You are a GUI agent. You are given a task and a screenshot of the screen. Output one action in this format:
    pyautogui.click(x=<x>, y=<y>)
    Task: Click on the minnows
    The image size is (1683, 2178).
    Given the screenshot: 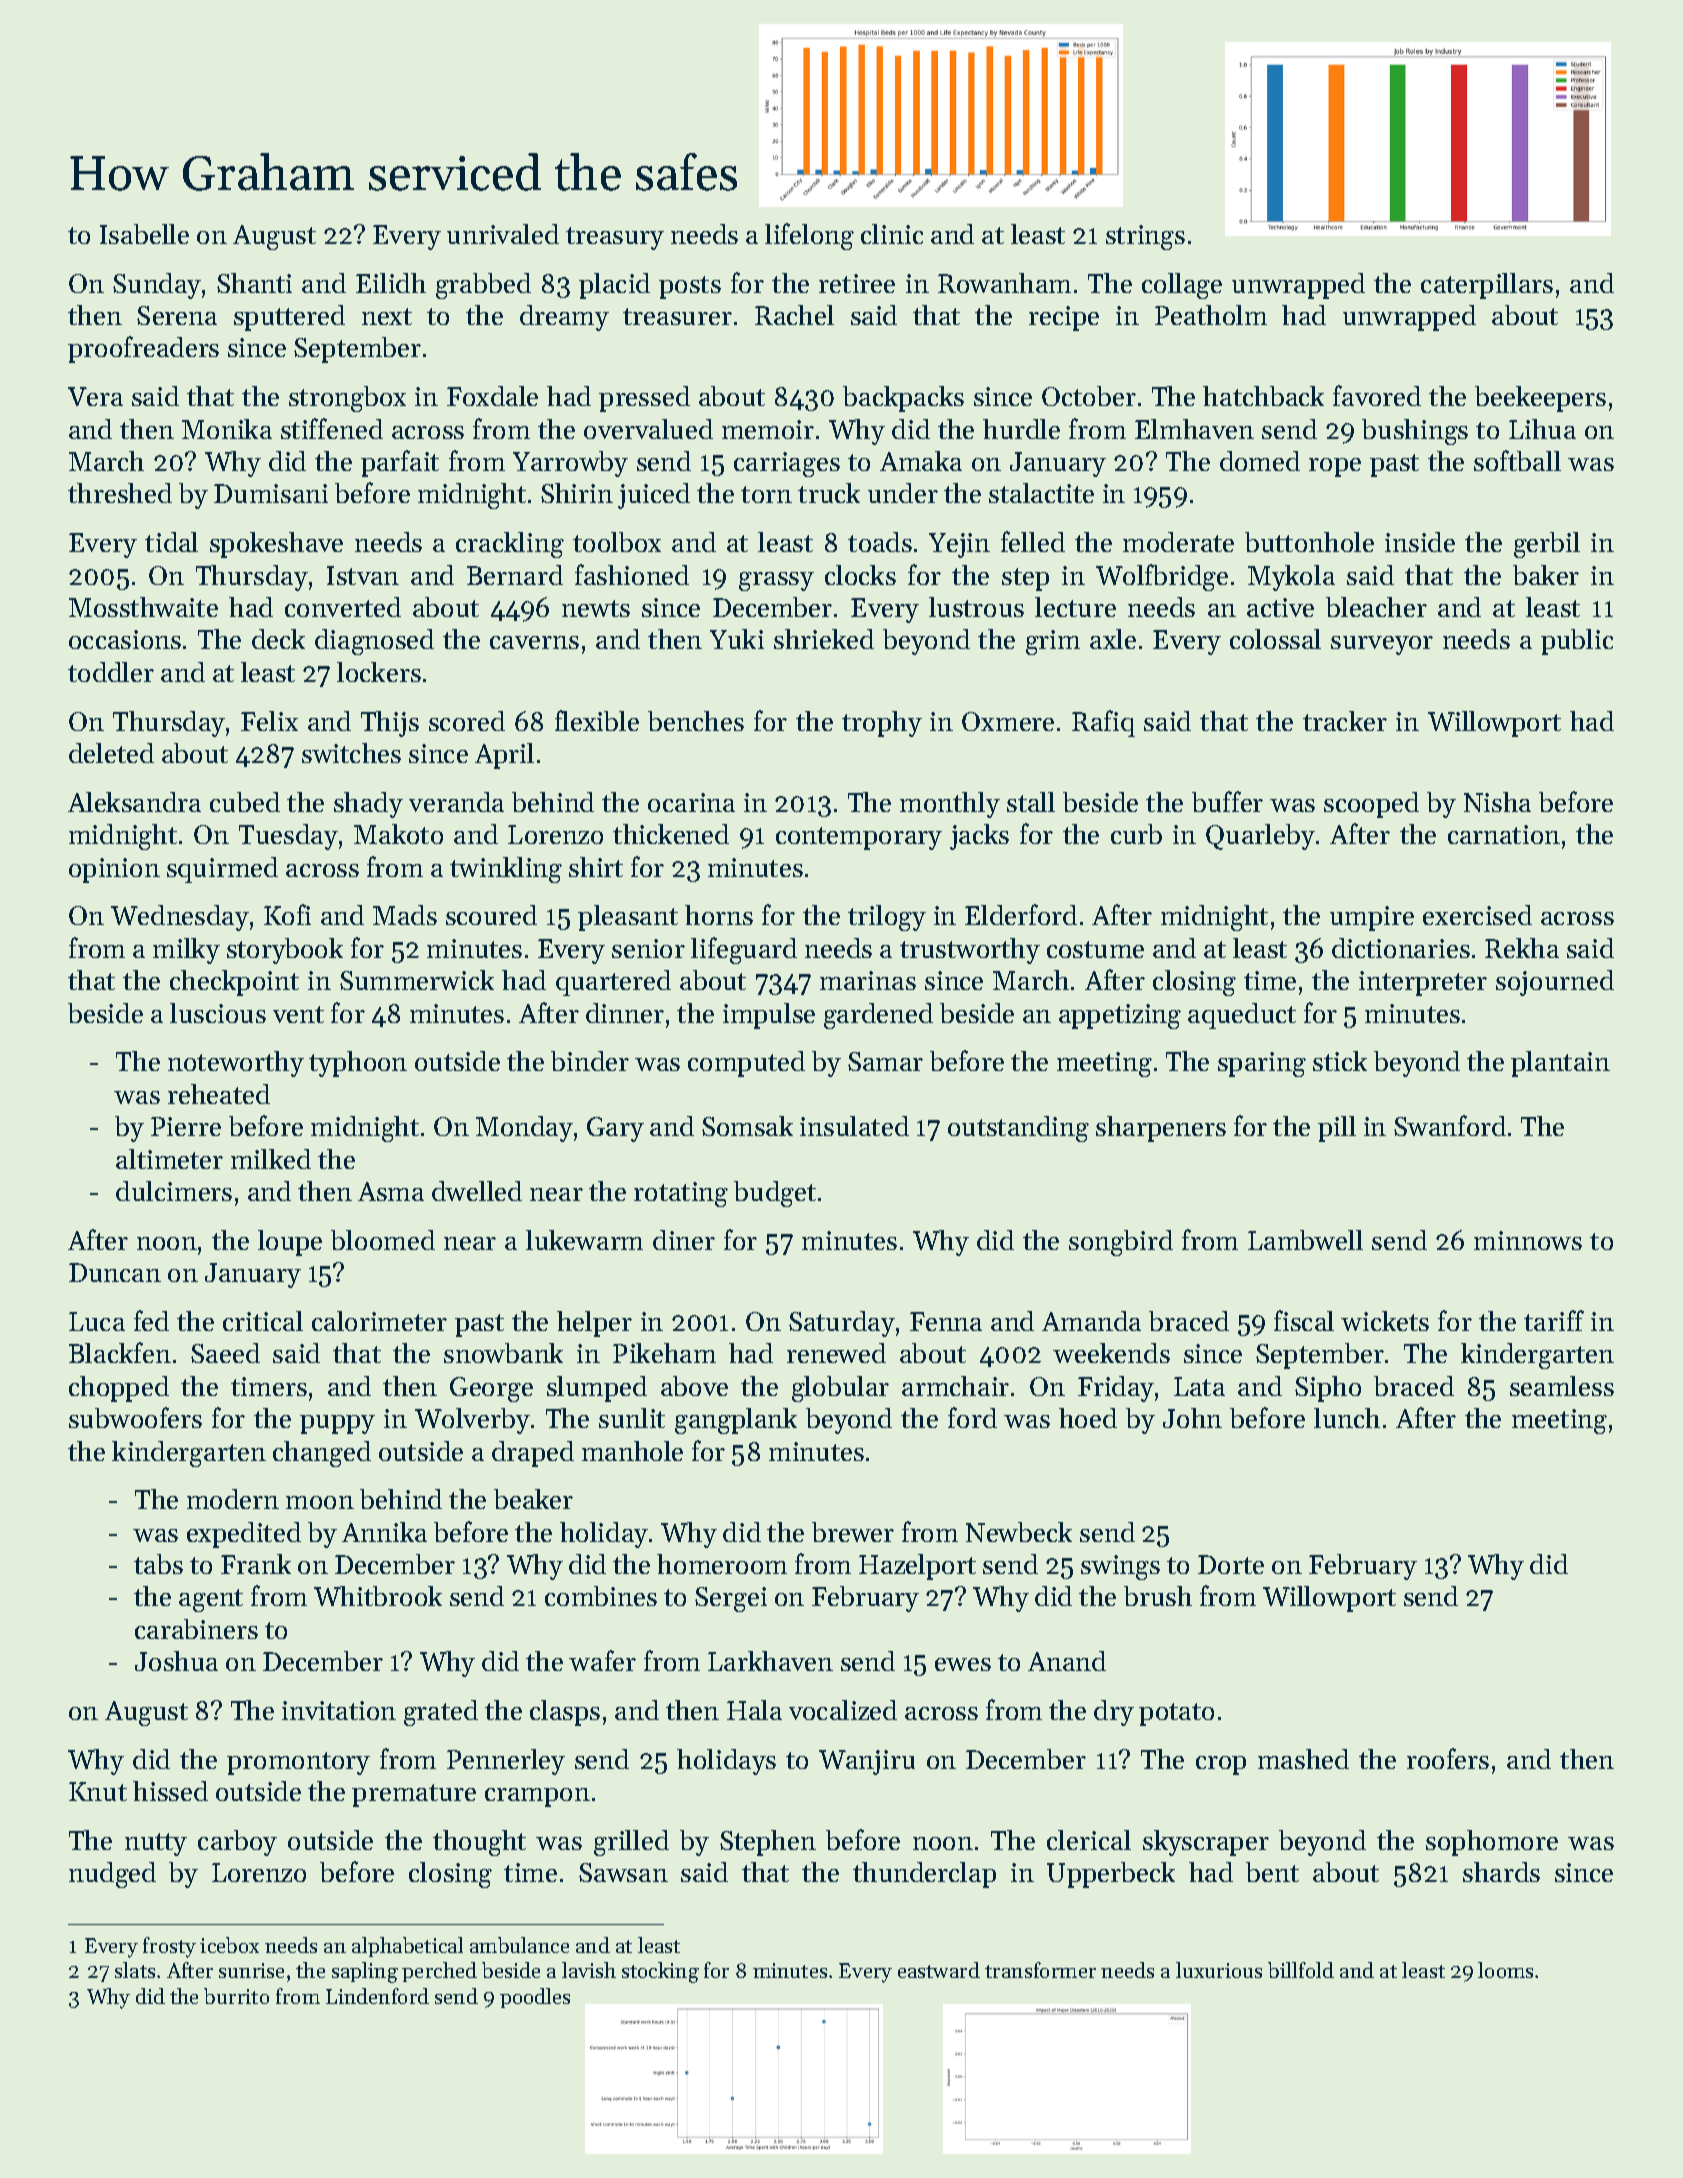 What is the action you would take?
    pyautogui.click(x=1528, y=1240)
